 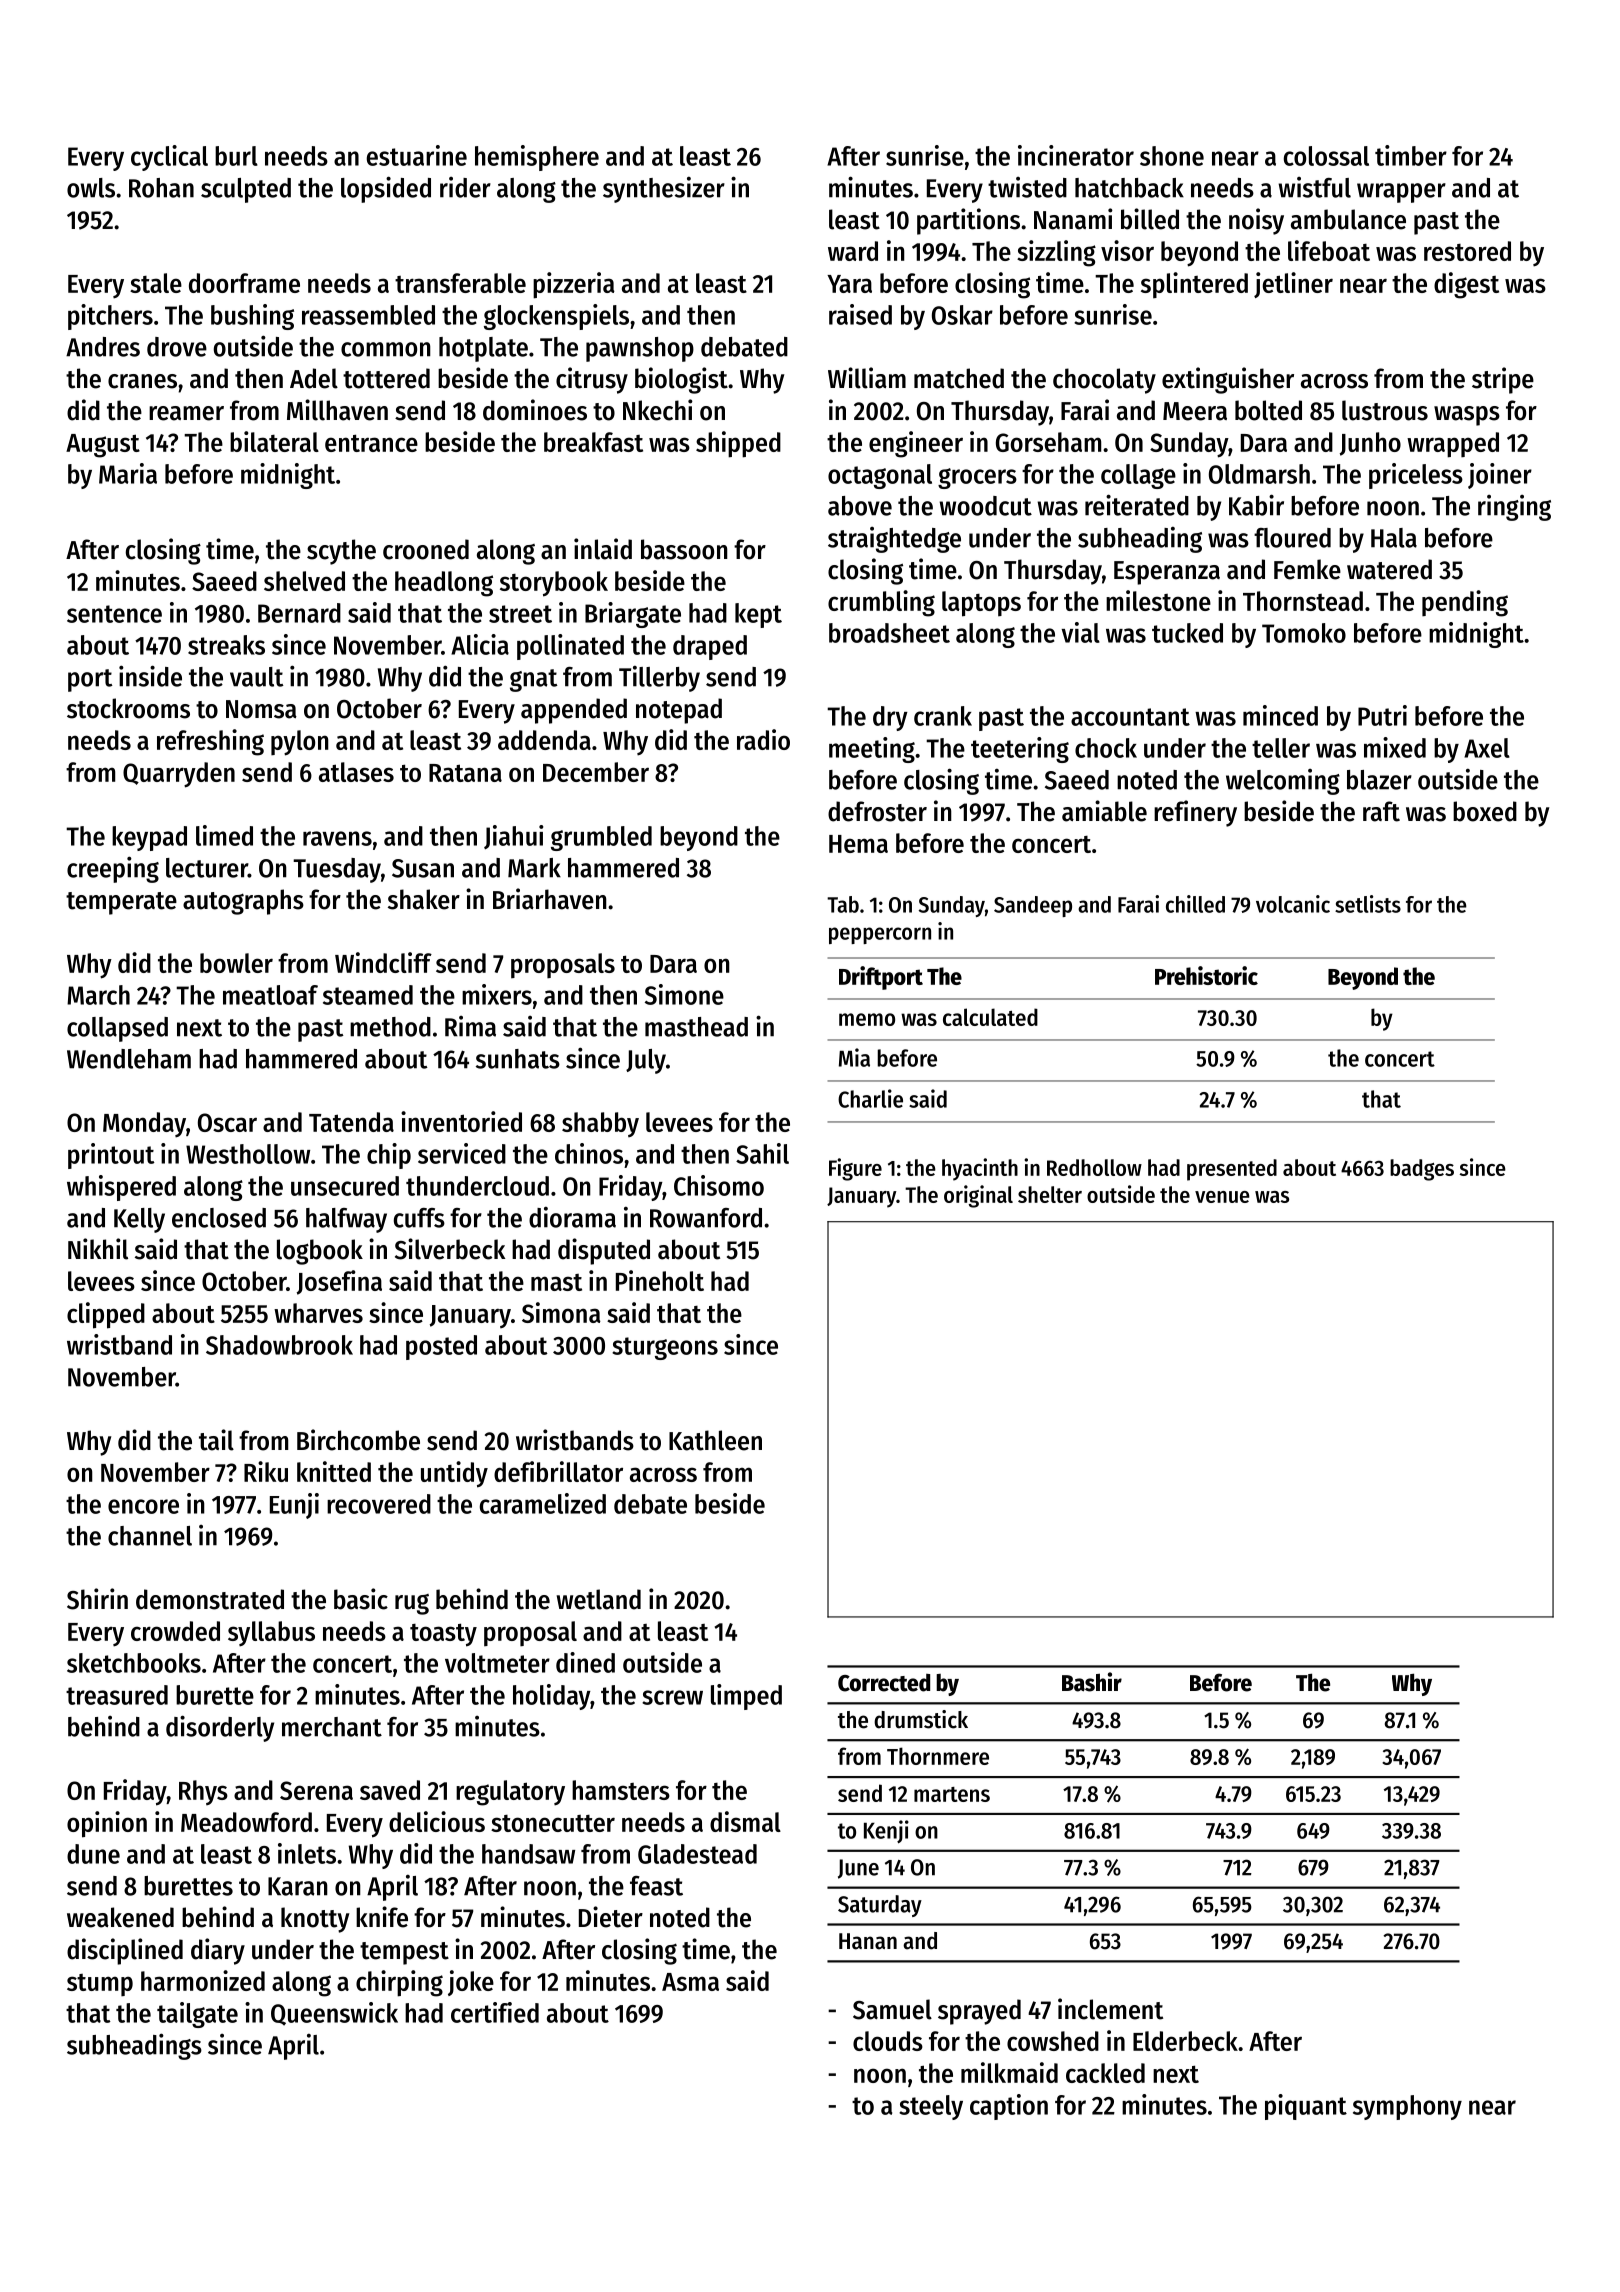 I want to click on laptops, so click(x=981, y=604).
